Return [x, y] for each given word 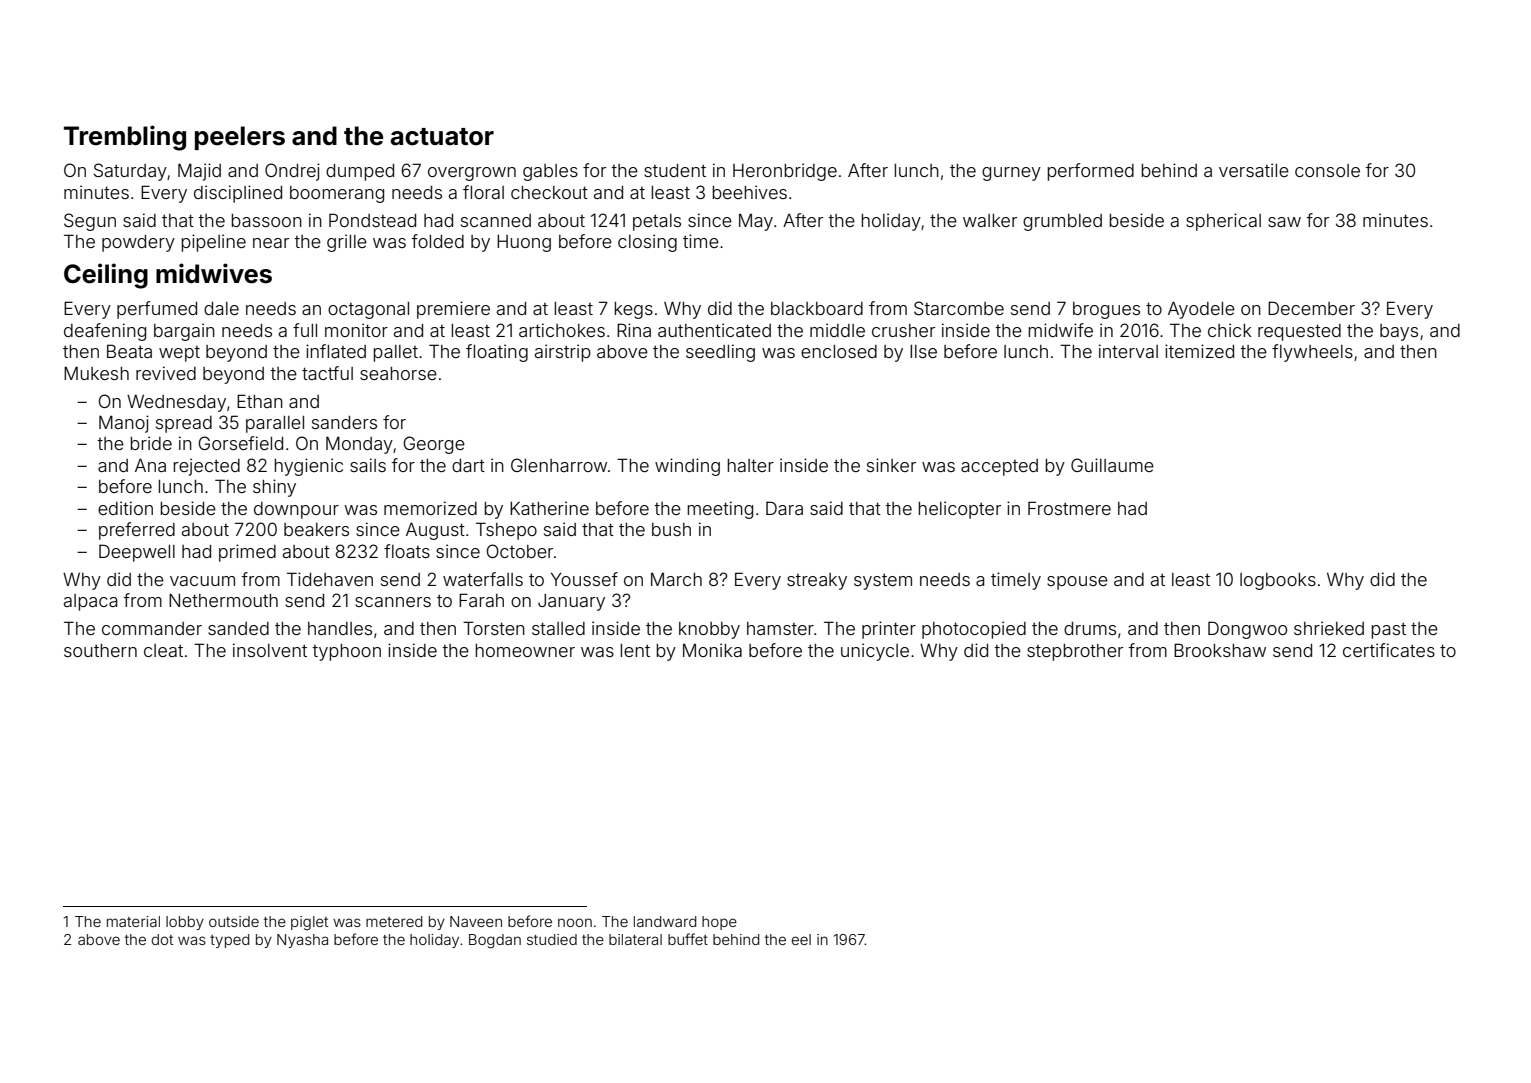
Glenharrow [559, 465]
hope [719, 923]
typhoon [346, 652]
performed [1090, 172]
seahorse [398, 373]
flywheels [1312, 353]
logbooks [1278, 581]
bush [671, 529]
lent [635, 650]
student [675, 170]
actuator [442, 137]
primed [247, 553]
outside [234, 921]
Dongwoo [1247, 630]
